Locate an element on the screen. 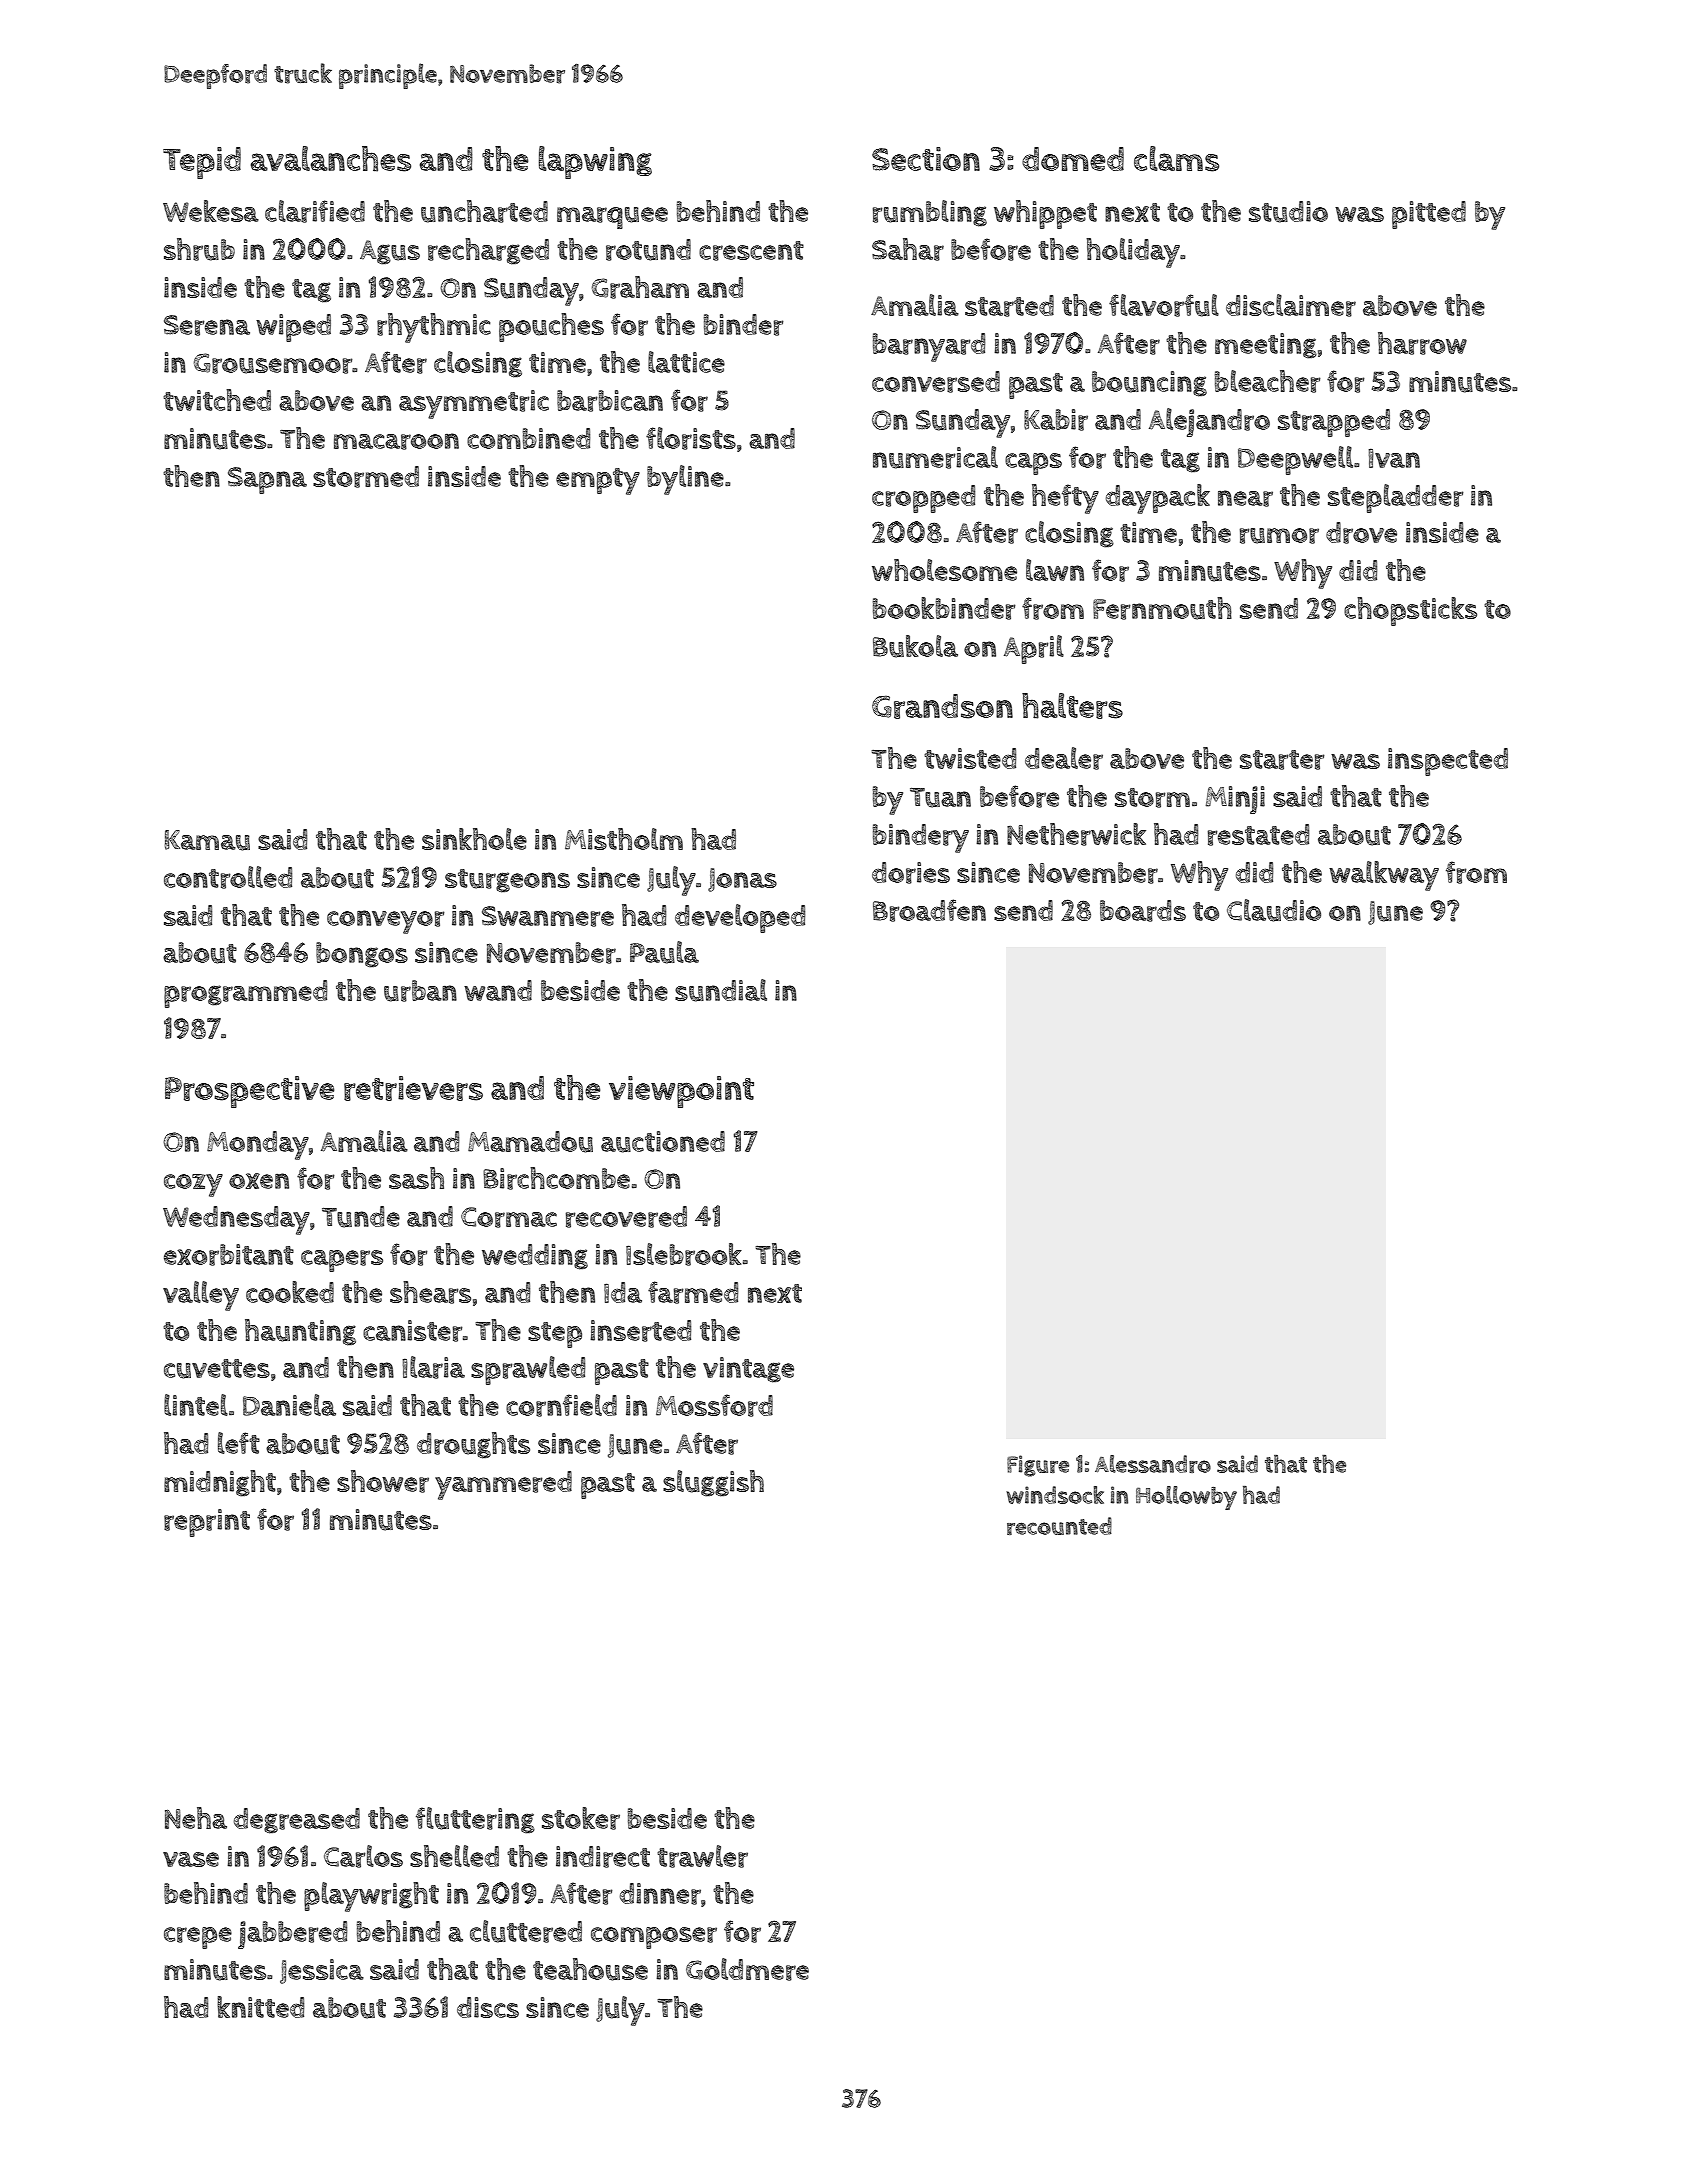  florists is located at coordinates (691, 438).
